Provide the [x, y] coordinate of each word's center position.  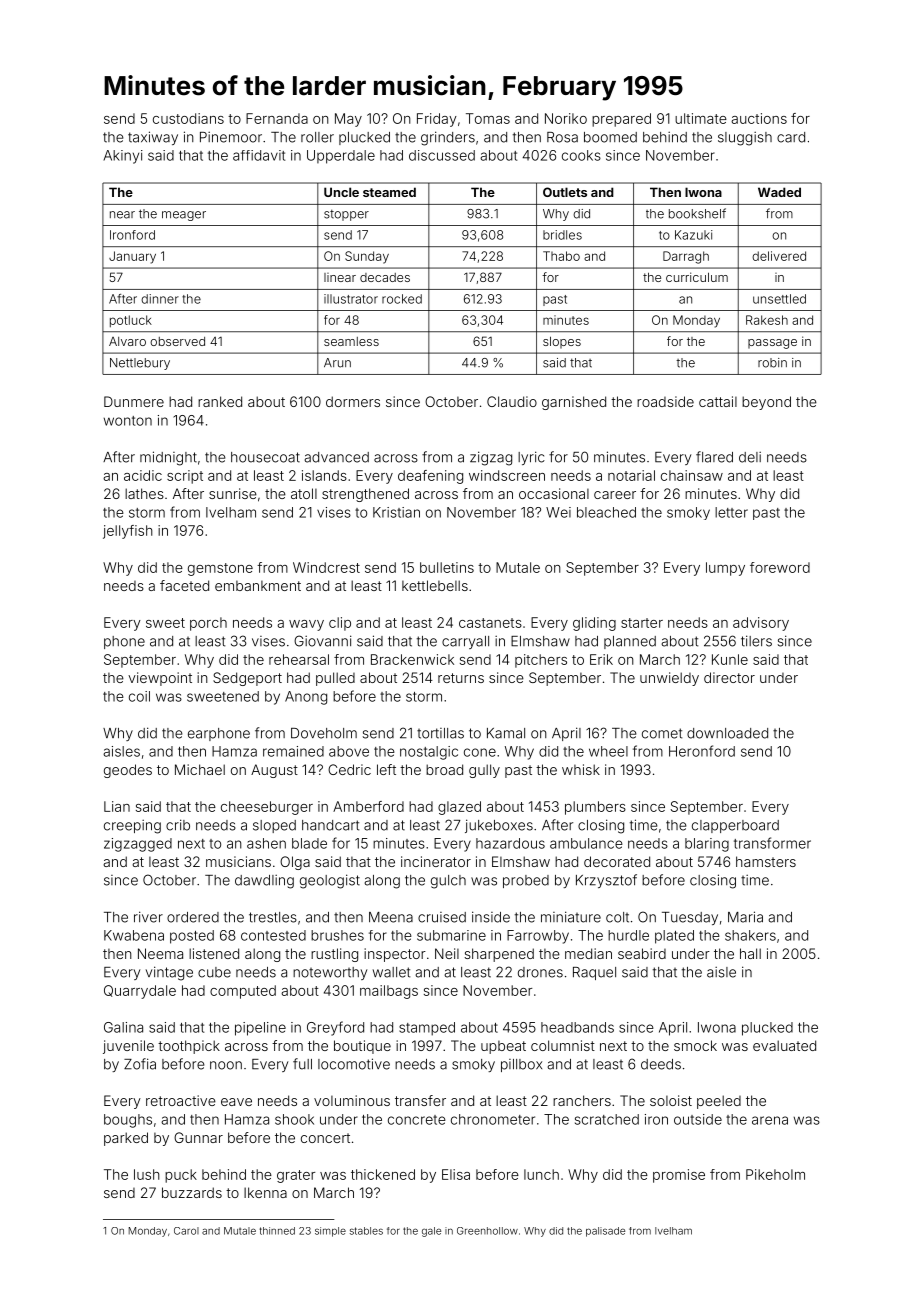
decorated [617, 861]
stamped [427, 1029]
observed [177, 341]
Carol [186, 1231]
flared [714, 457]
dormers [353, 401]
